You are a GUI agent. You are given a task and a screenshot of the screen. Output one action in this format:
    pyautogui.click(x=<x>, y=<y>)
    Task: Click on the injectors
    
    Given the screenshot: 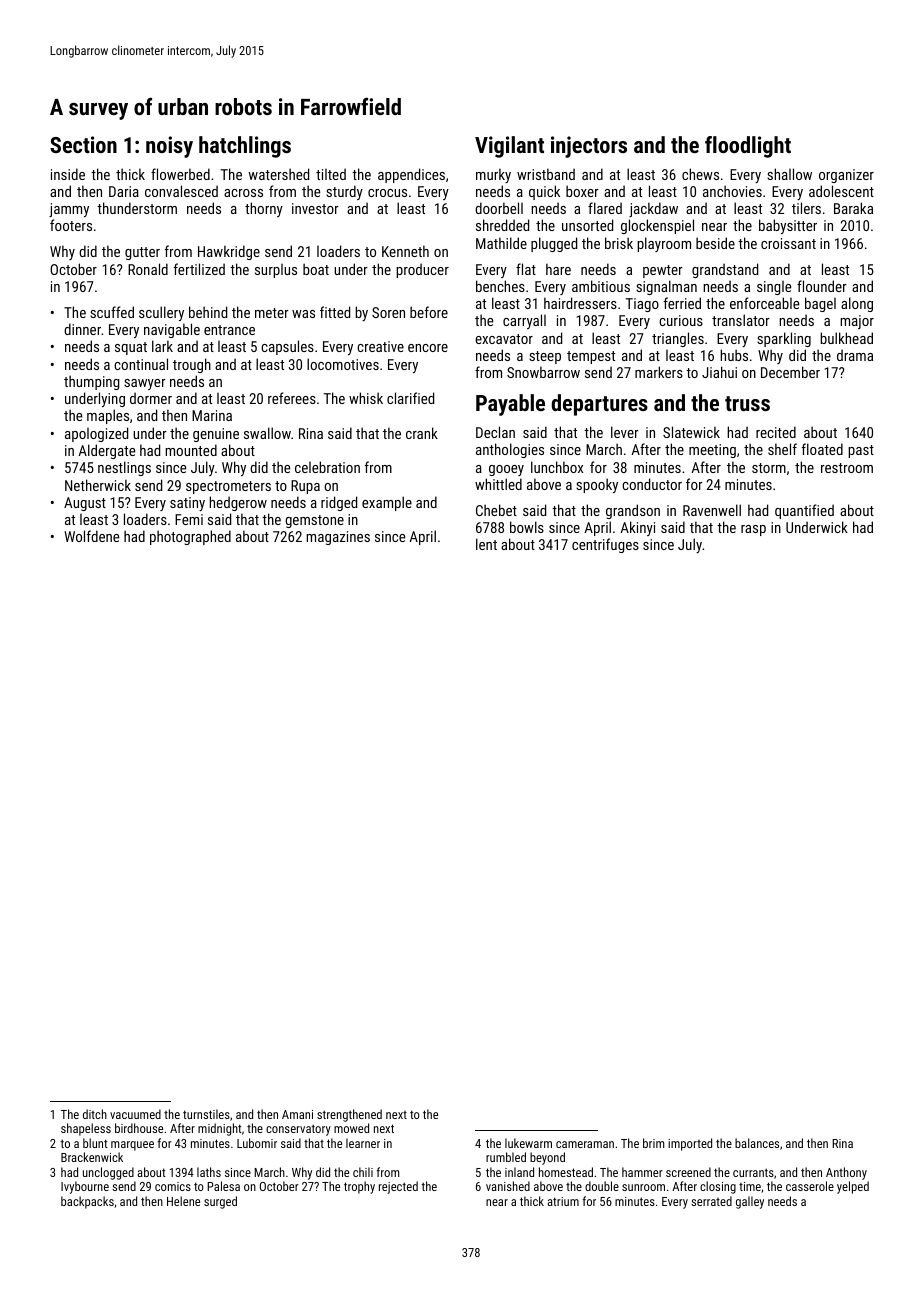 What is the action you would take?
    pyautogui.click(x=589, y=147)
